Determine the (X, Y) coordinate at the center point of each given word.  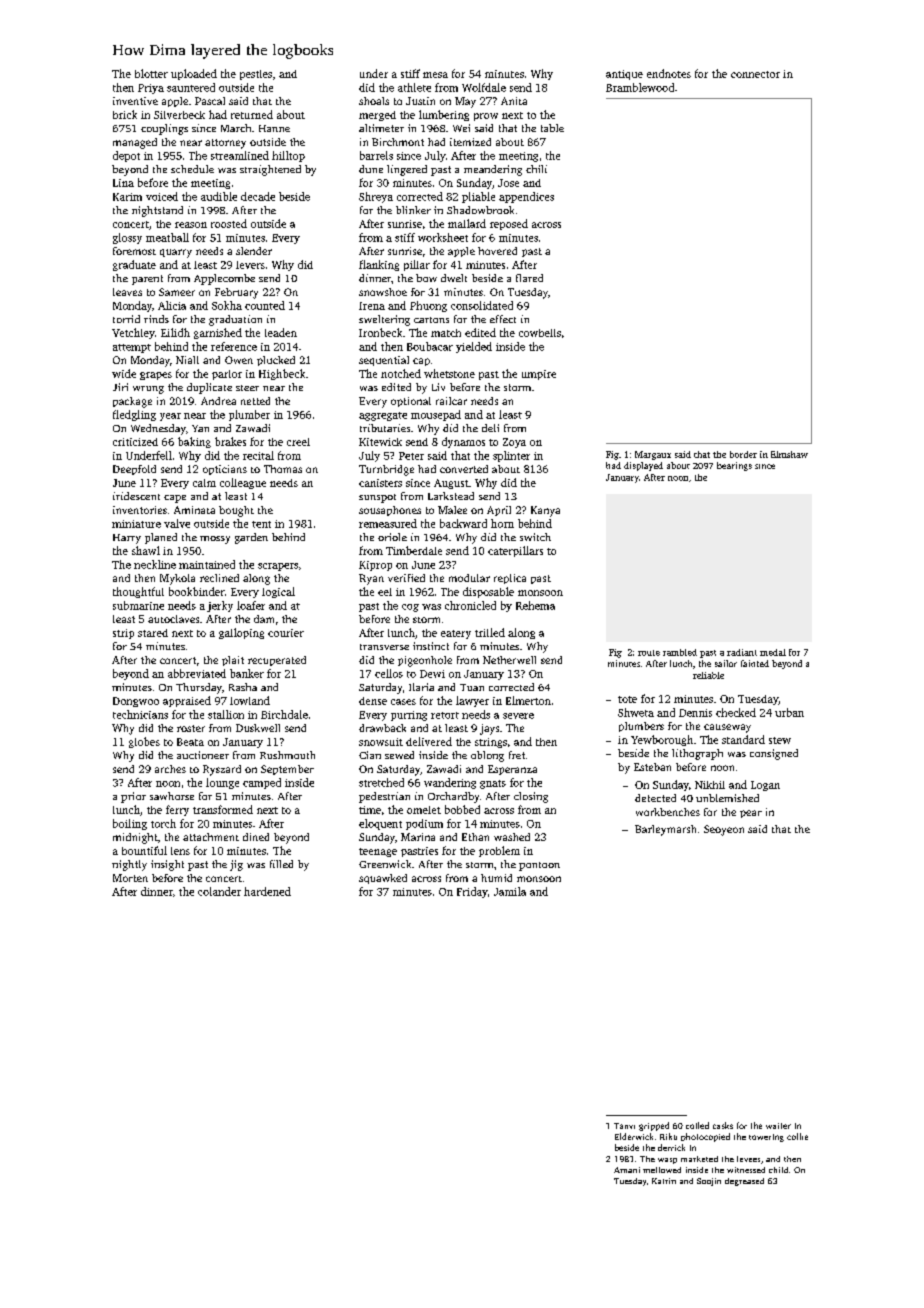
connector (755, 74)
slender (254, 251)
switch (535, 537)
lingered (407, 170)
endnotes (669, 73)
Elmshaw (789, 454)
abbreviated (197, 673)
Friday (472, 892)
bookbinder (197, 591)
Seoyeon (724, 830)
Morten (130, 878)
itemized (470, 142)
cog (410, 608)
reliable (708, 675)
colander (219, 891)
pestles (256, 75)
